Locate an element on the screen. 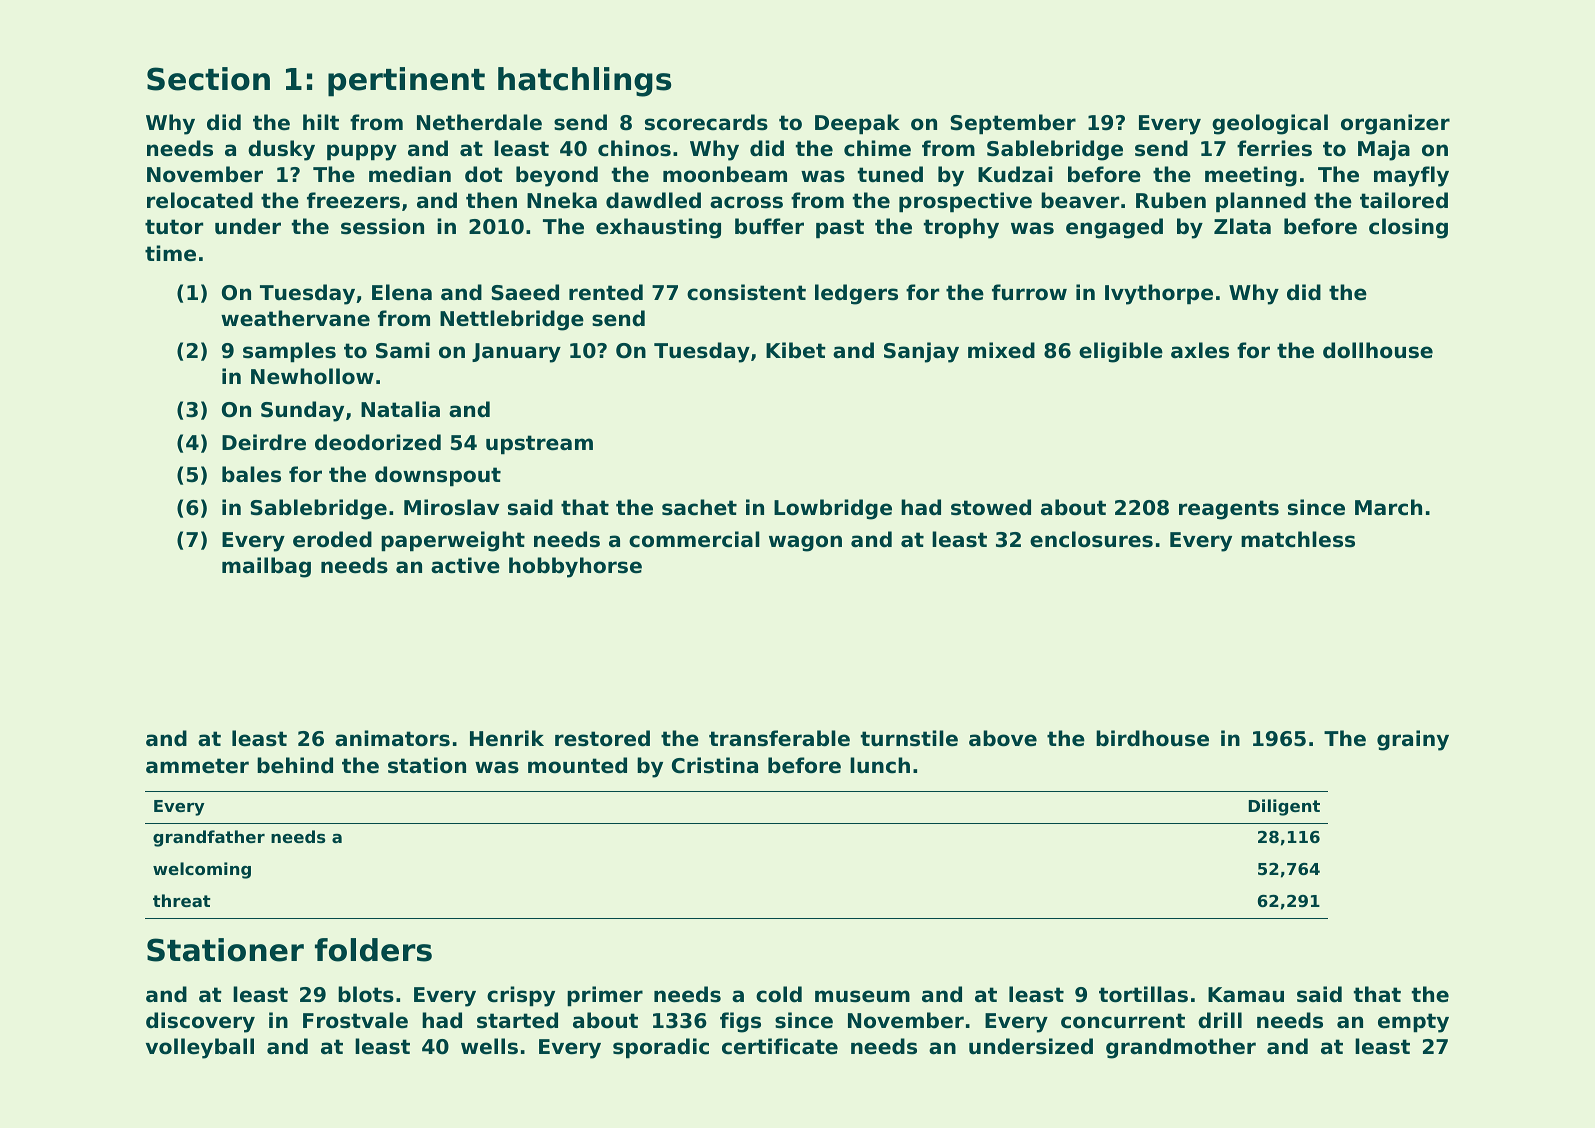 The image size is (1595, 1128). sachet is located at coordinates (699, 507).
